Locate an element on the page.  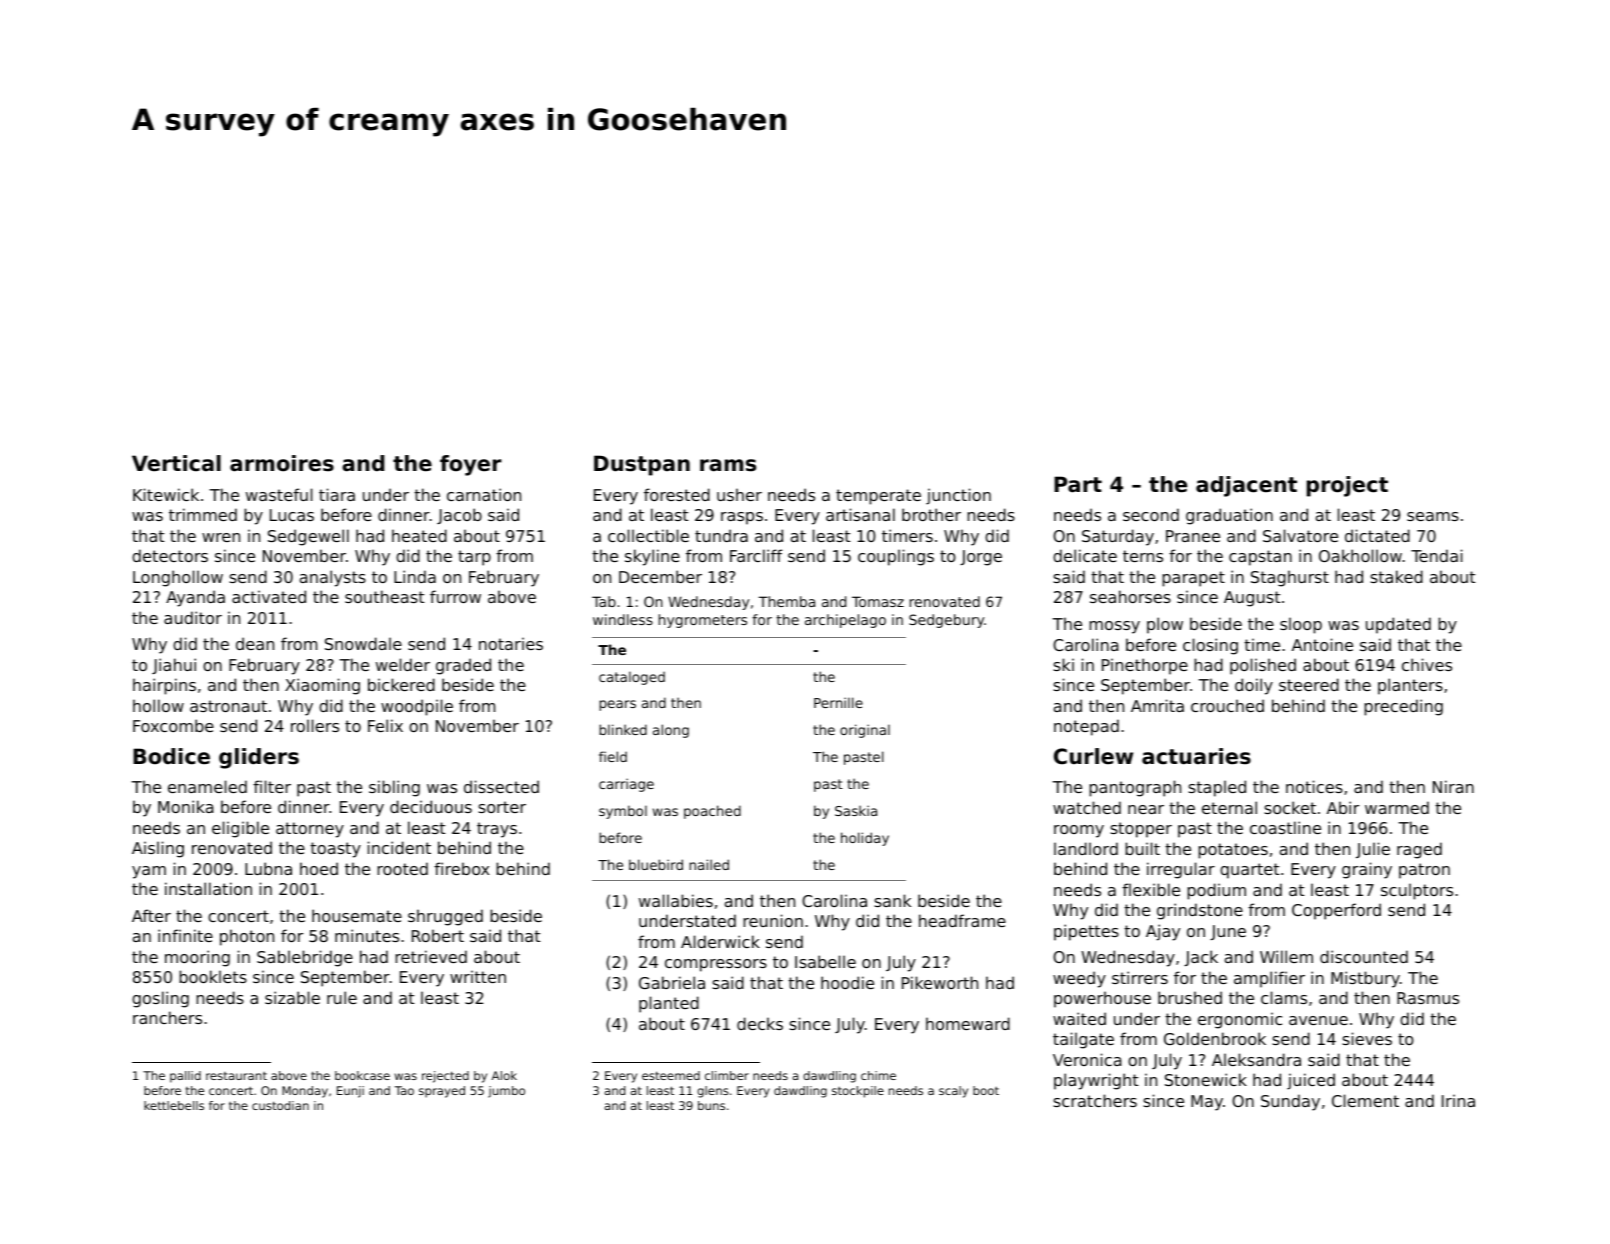
Monika is located at coordinates (186, 806).
